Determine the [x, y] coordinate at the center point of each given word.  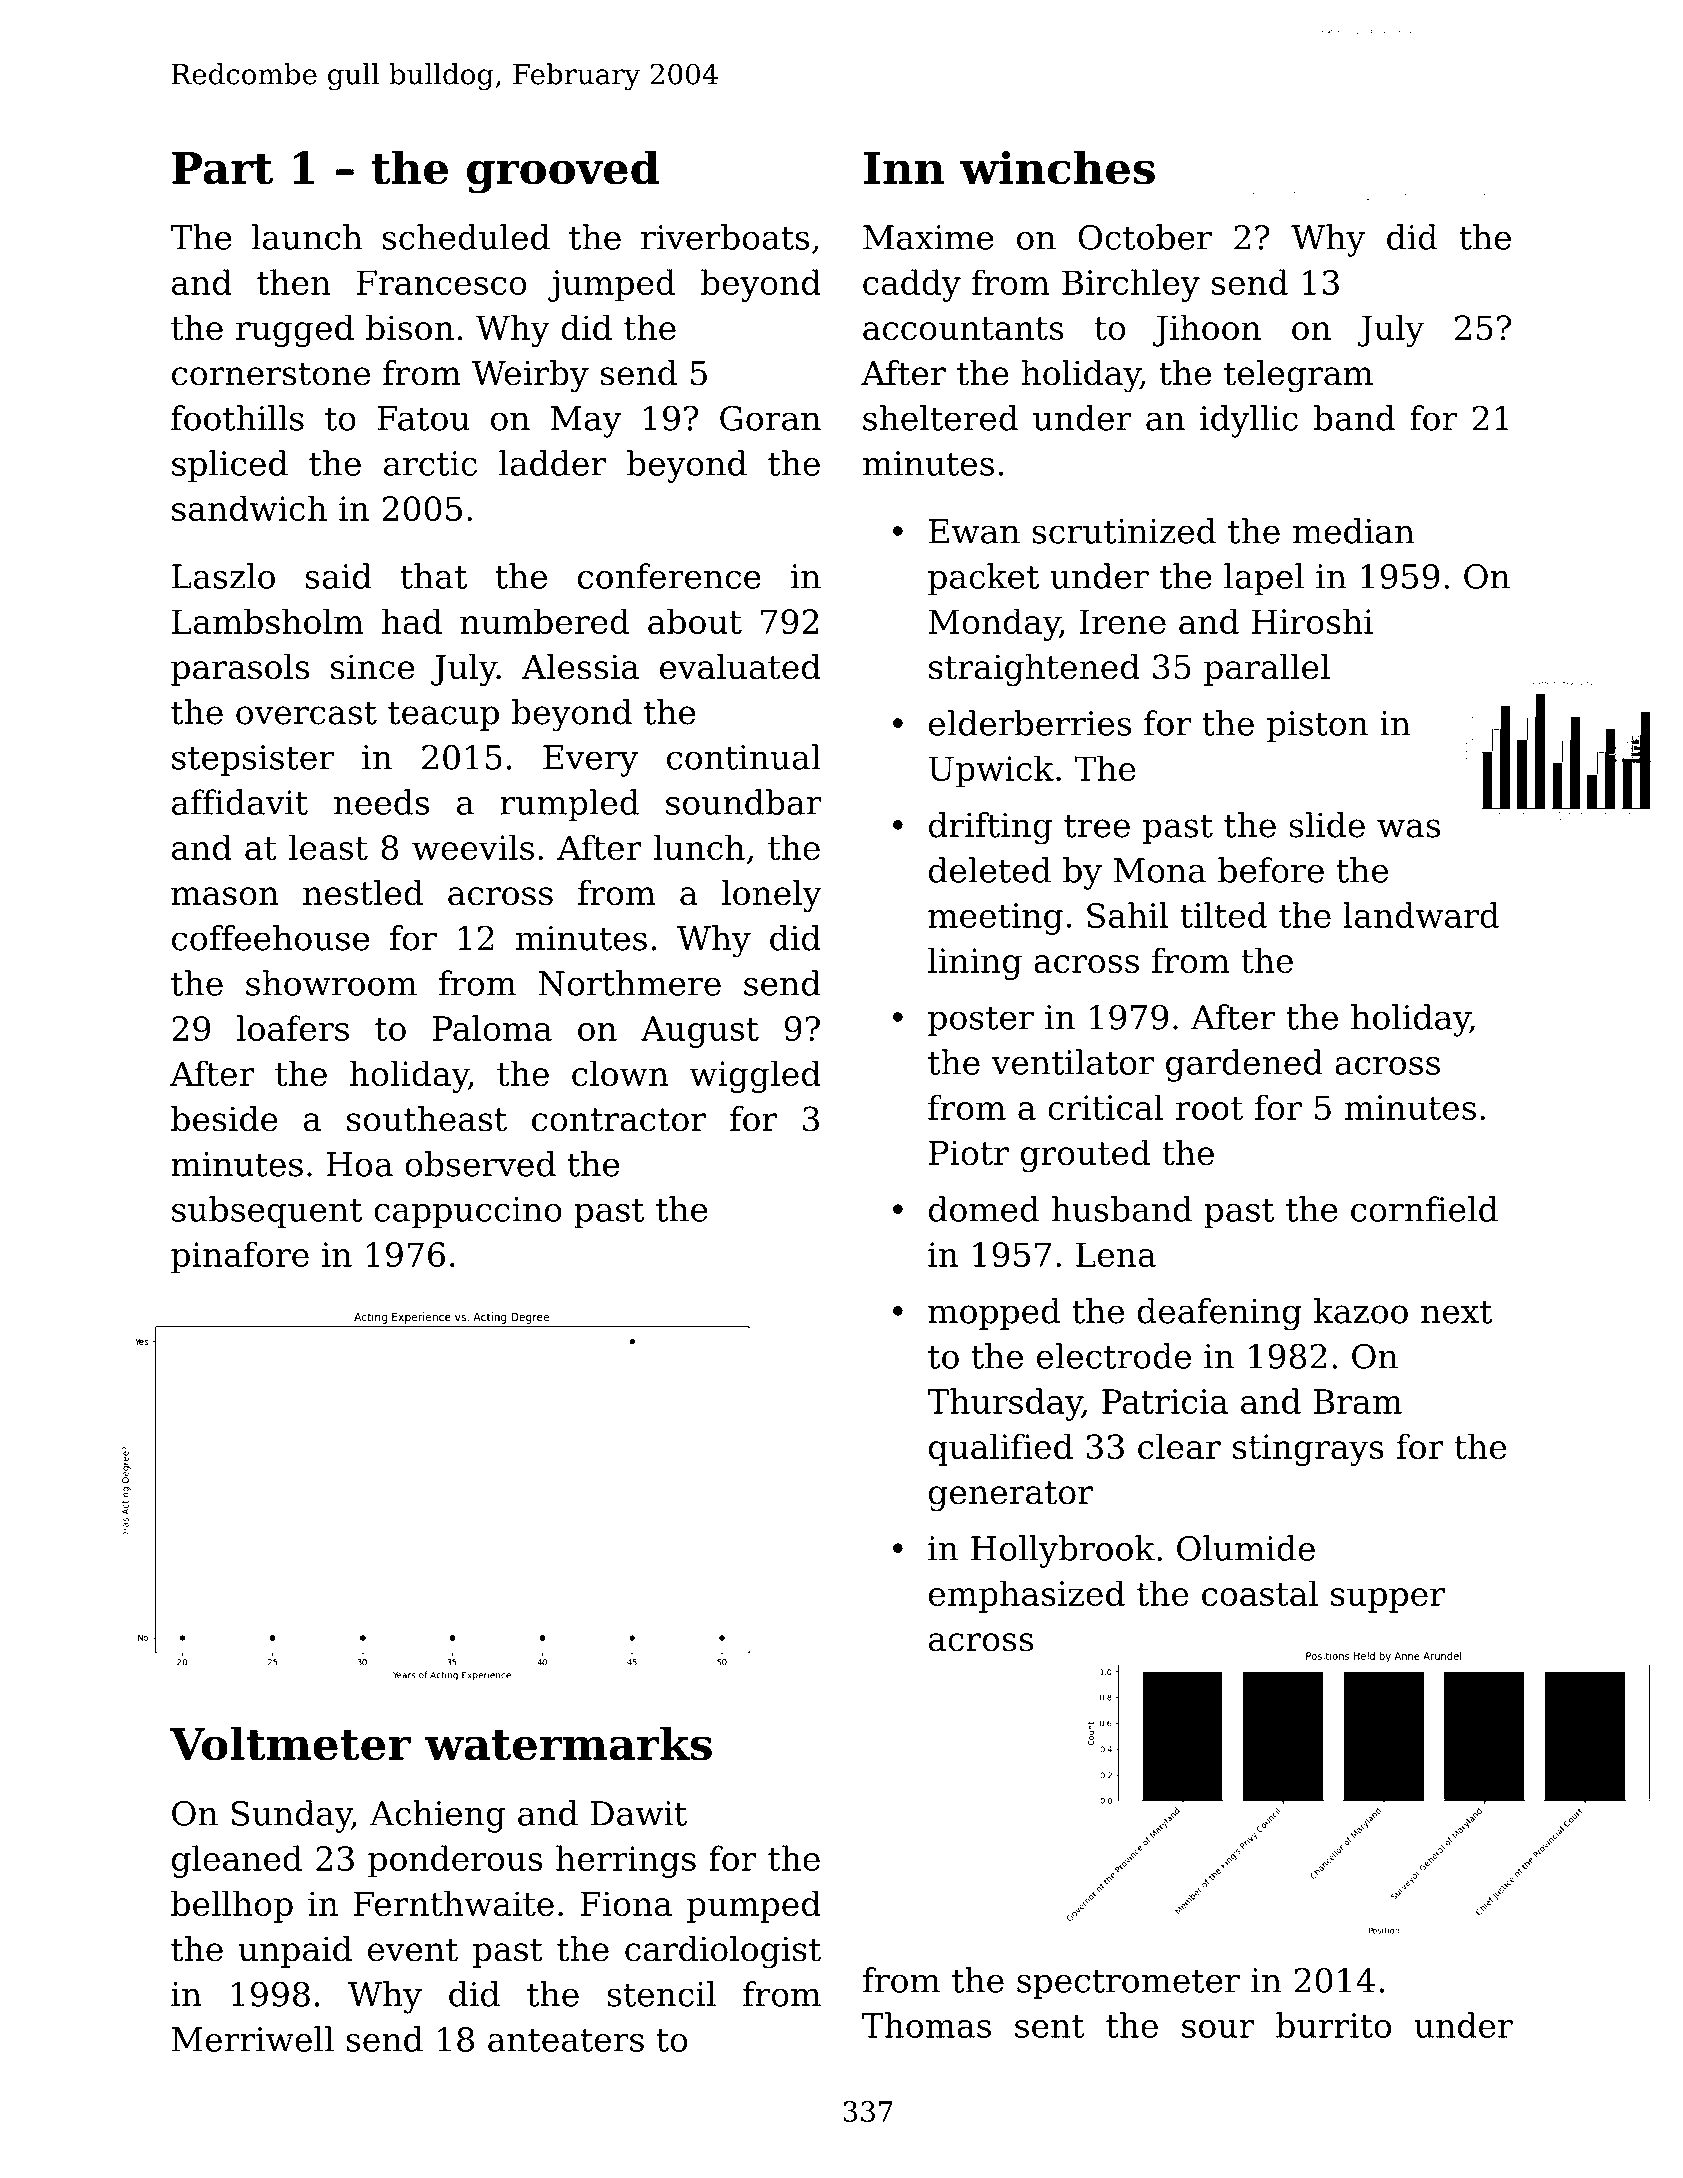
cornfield [1424, 1209]
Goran [770, 418]
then [294, 282]
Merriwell [253, 2039]
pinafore [240, 1257]
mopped [994, 1314]
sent [1049, 2026]
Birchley [1131, 285]
